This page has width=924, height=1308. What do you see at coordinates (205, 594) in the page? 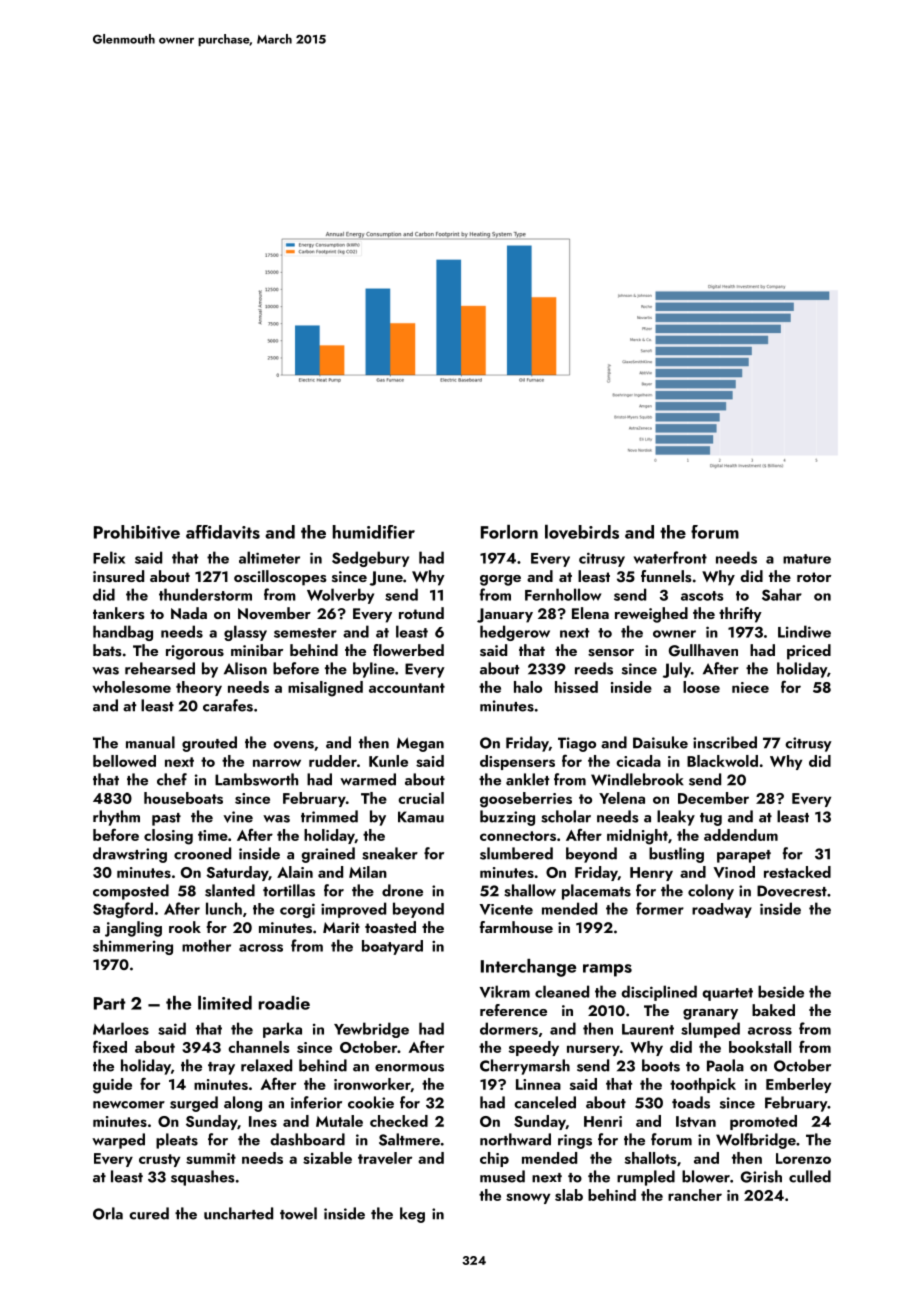
I see `thunderstorm` at bounding box center [205, 594].
